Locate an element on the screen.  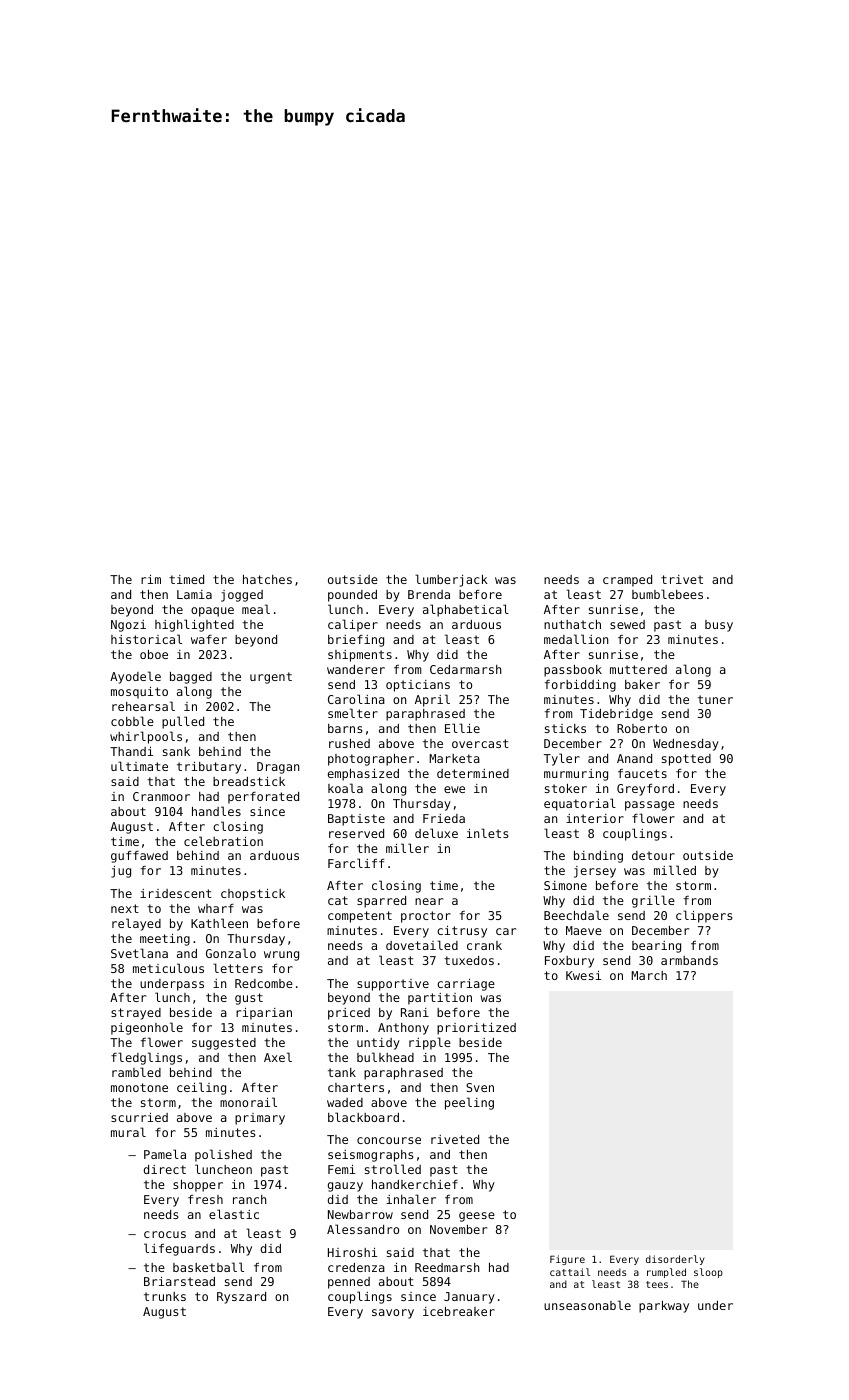
Lamia is located at coordinates (194, 594).
